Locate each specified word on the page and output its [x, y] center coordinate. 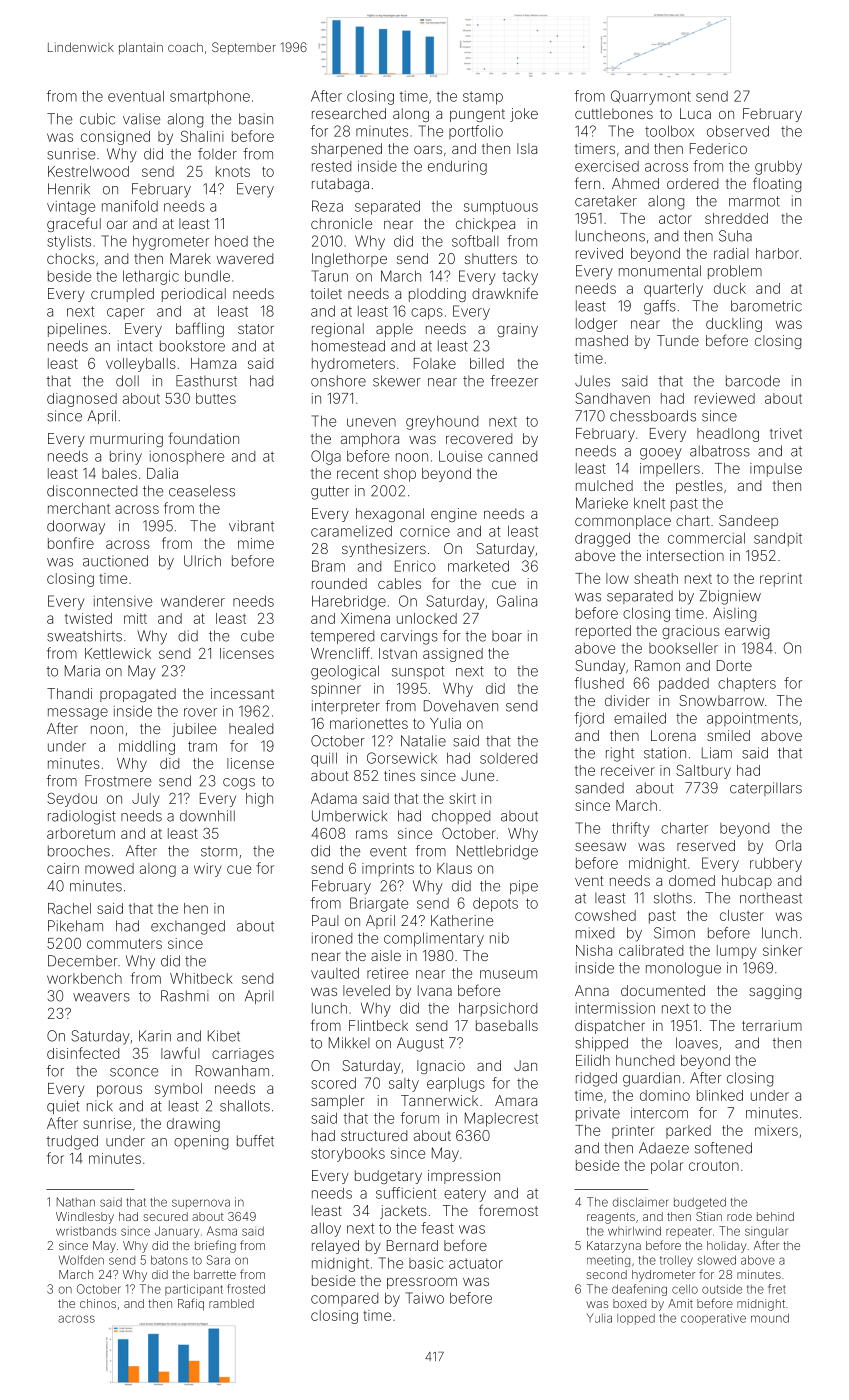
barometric [766, 306]
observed [738, 131]
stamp [483, 98]
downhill [207, 816]
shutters [491, 258]
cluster [742, 915]
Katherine [462, 920]
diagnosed [82, 400]
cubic [97, 119]
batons [169, 1260]
